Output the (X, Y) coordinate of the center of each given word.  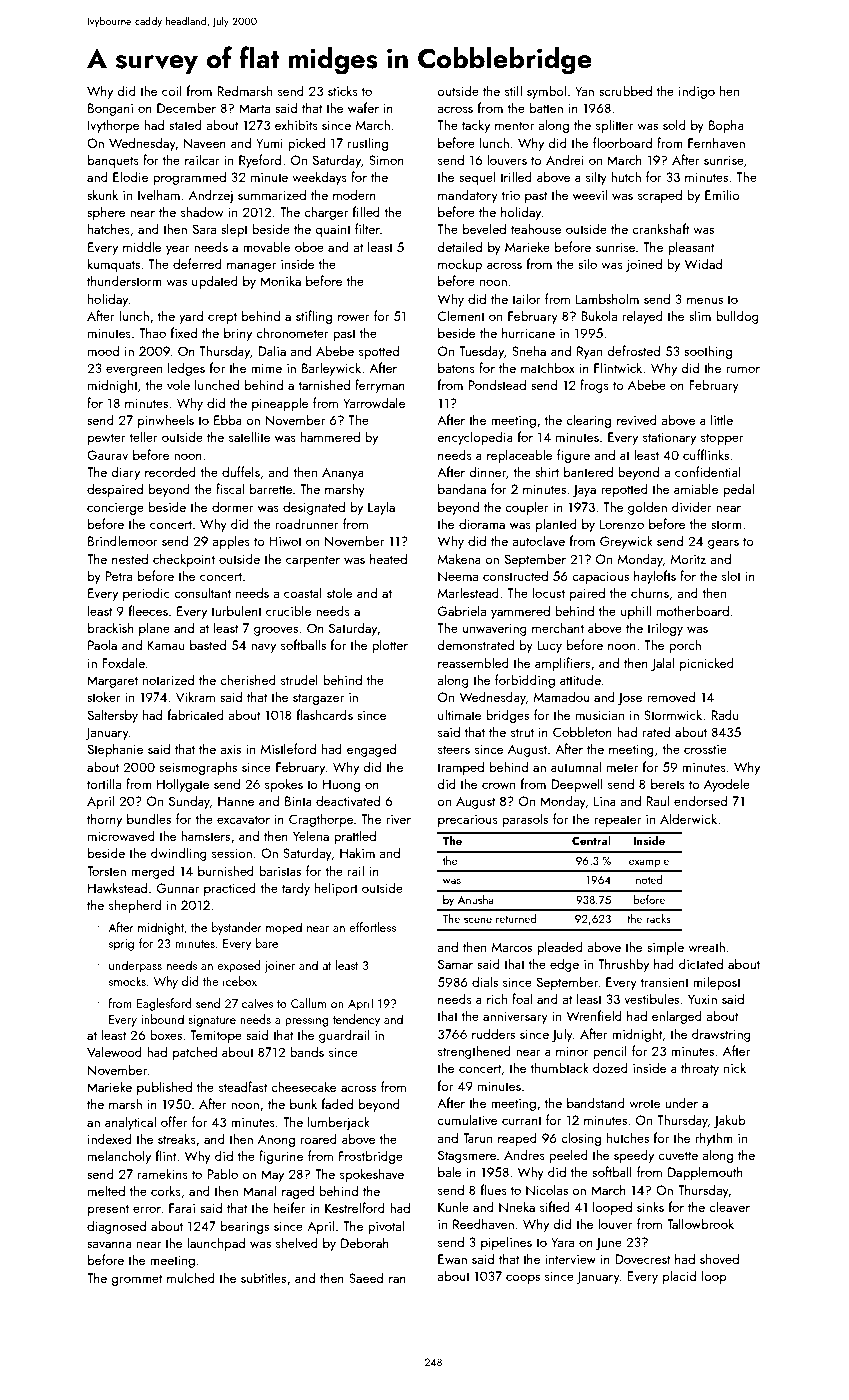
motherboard (693, 610)
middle (142, 246)
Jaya (584, 490)
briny (238, 334)
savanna (109, 1244)
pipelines (506, 1243)
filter (367, 228)
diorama (482, 523)
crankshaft (660, 228)
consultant (202, 592)
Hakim (357, 852)
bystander (237, 928)
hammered (330, 436)
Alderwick (688, 818)
